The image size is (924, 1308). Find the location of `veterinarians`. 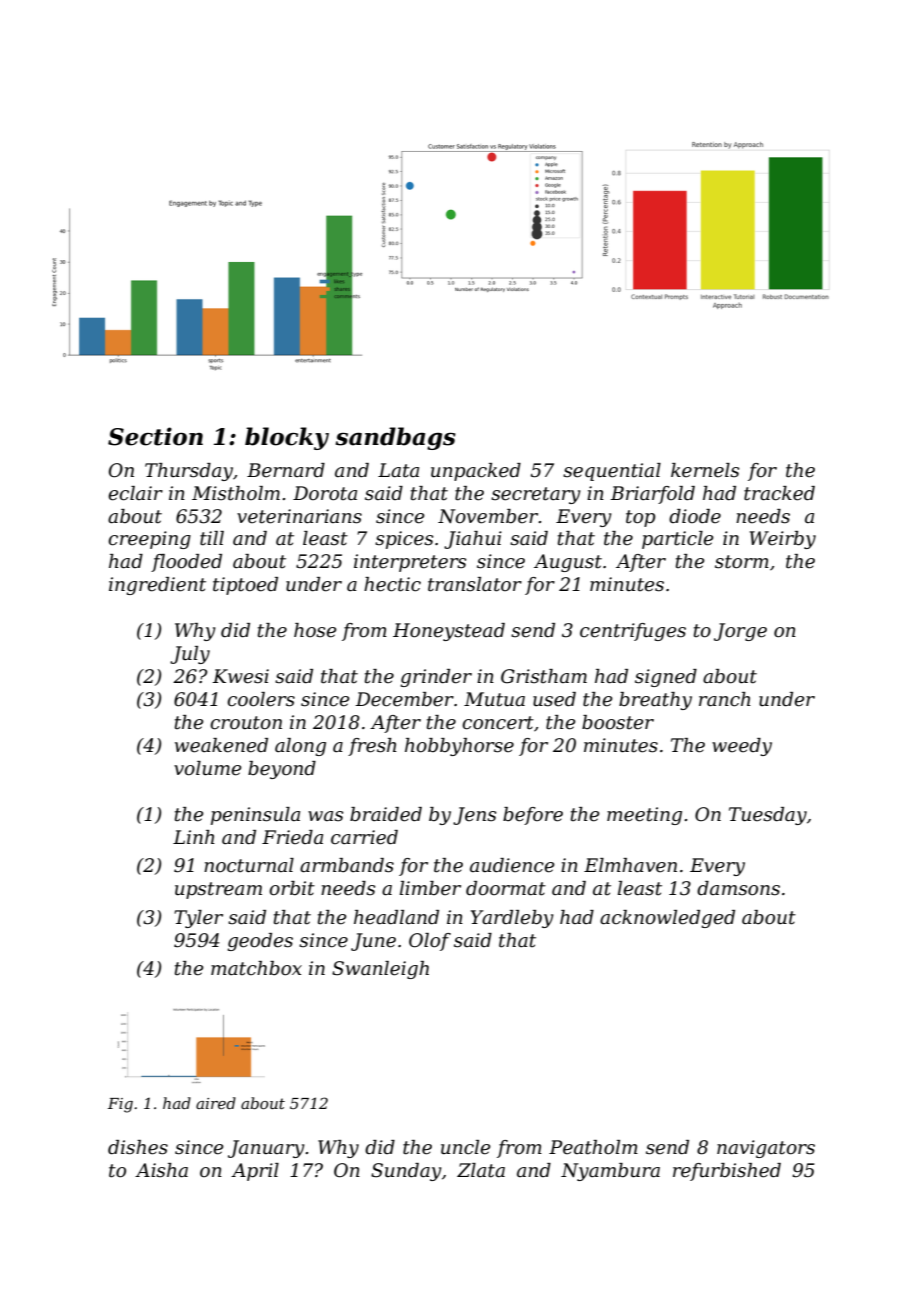

veterinarians is located at coordinates (299, 516).
